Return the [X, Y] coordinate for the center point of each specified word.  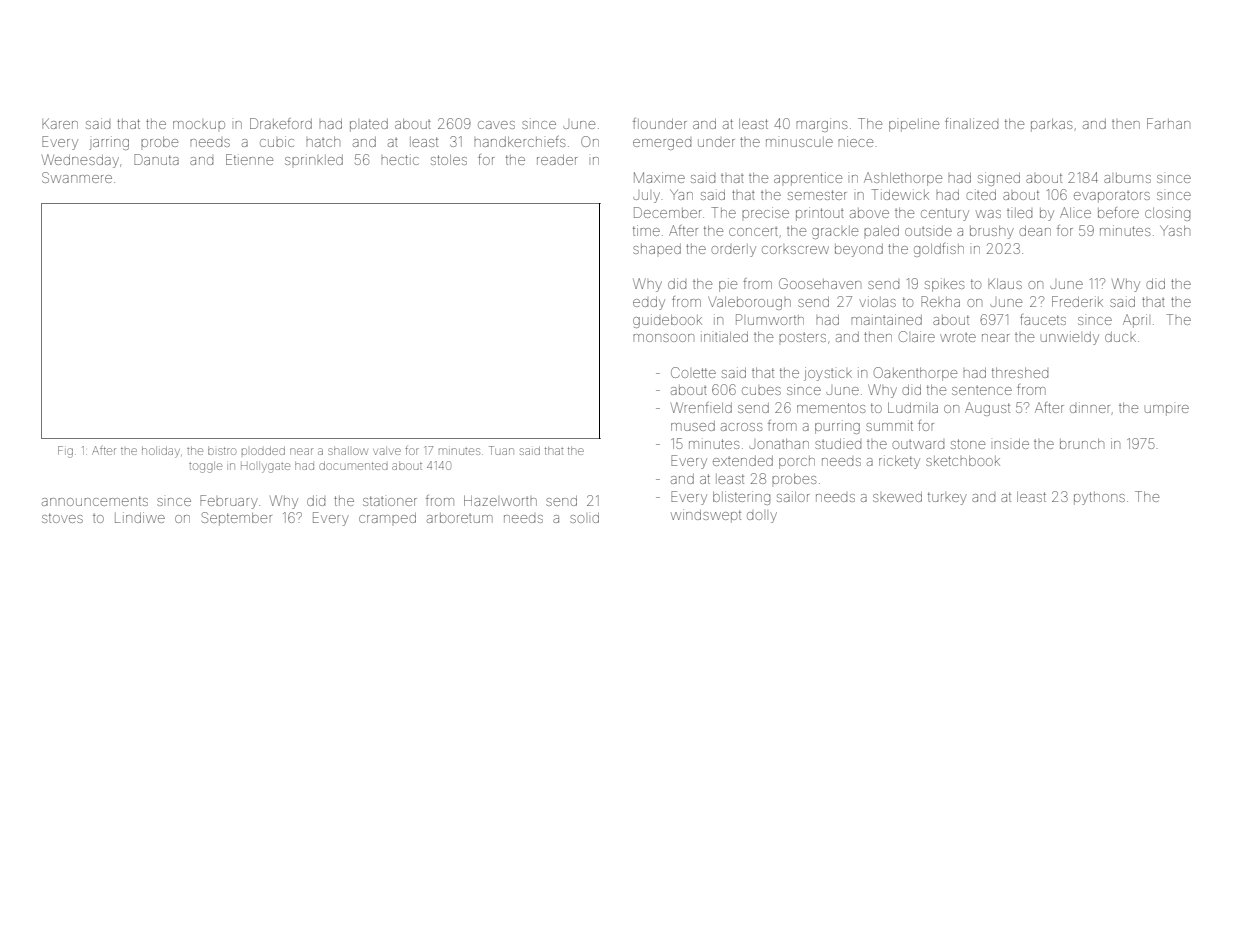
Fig [65, 452]
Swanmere [77, 177]
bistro [222, 451]
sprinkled [314, 159]
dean [1035, 231]
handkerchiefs [519, 141]
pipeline [914, 125]
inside [1011, 444]
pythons [1099, 498]
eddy [649, 303]
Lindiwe [140, 517]
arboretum [460, 518]
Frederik [1077, 301]
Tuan [501, 450]
